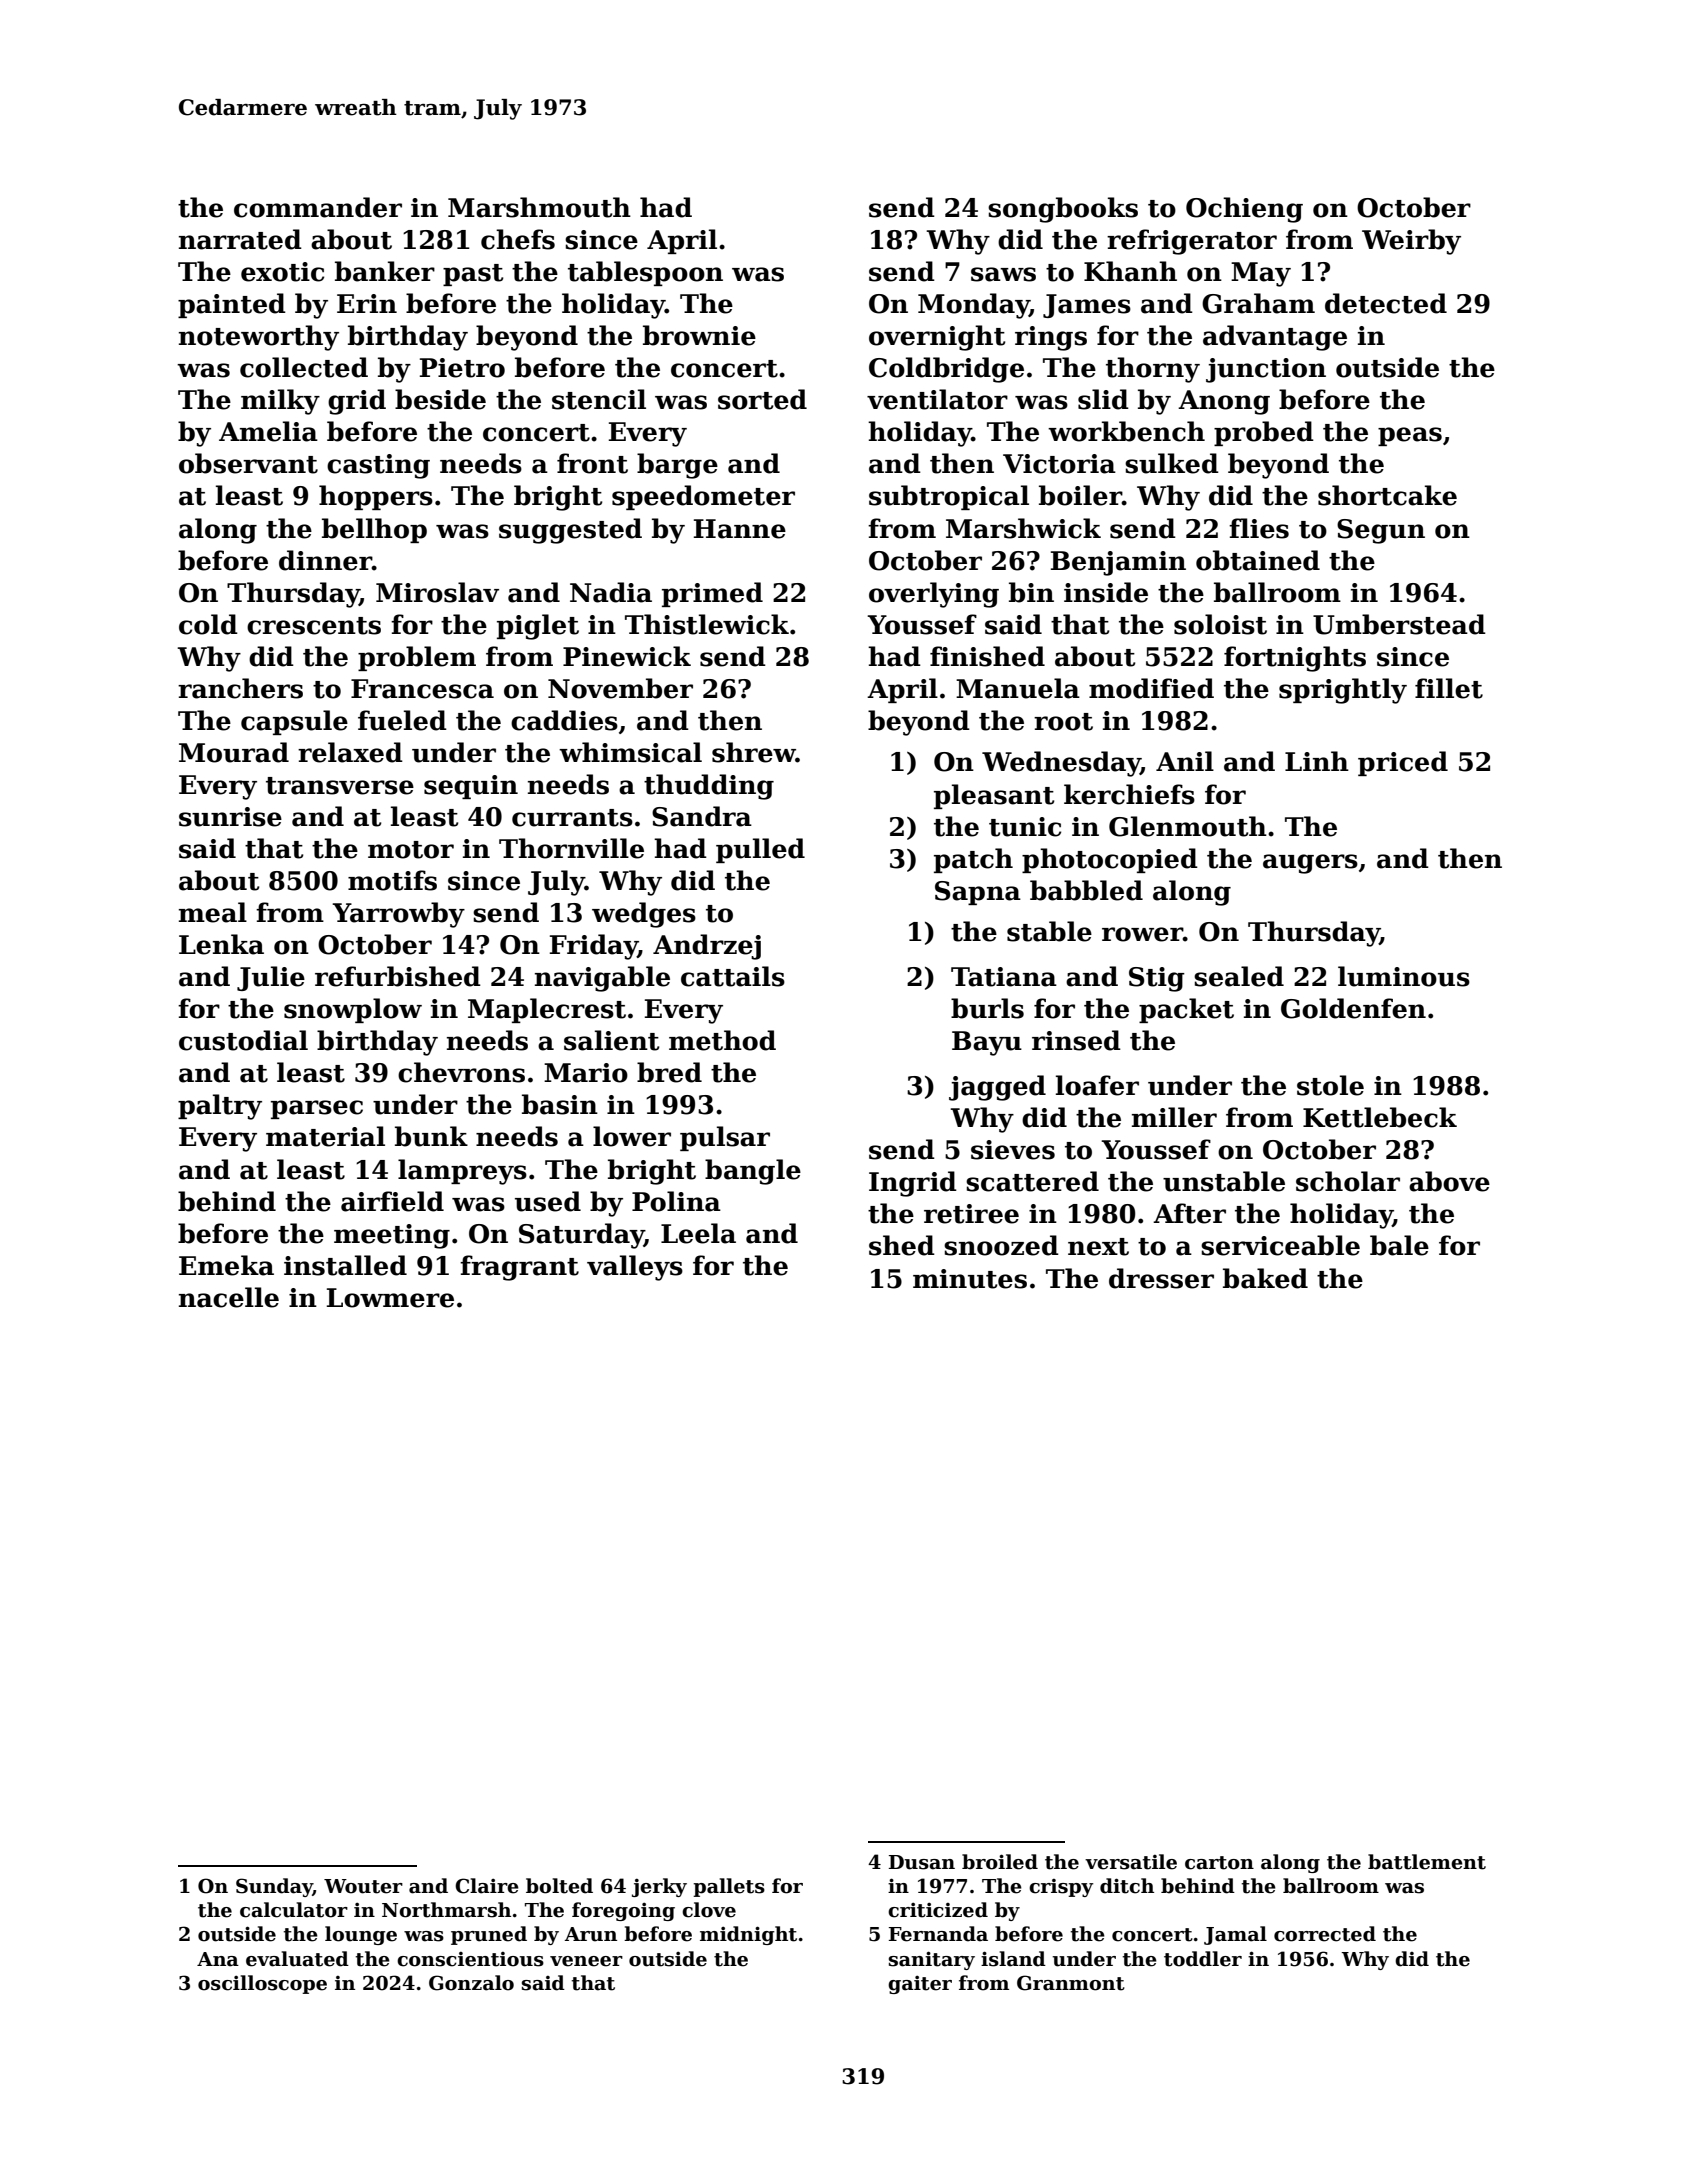 The image size is (1683, 2178). What do you see at coordinates (248, 463) in the page?
I see `observant` at bounding box center [248, 463].
